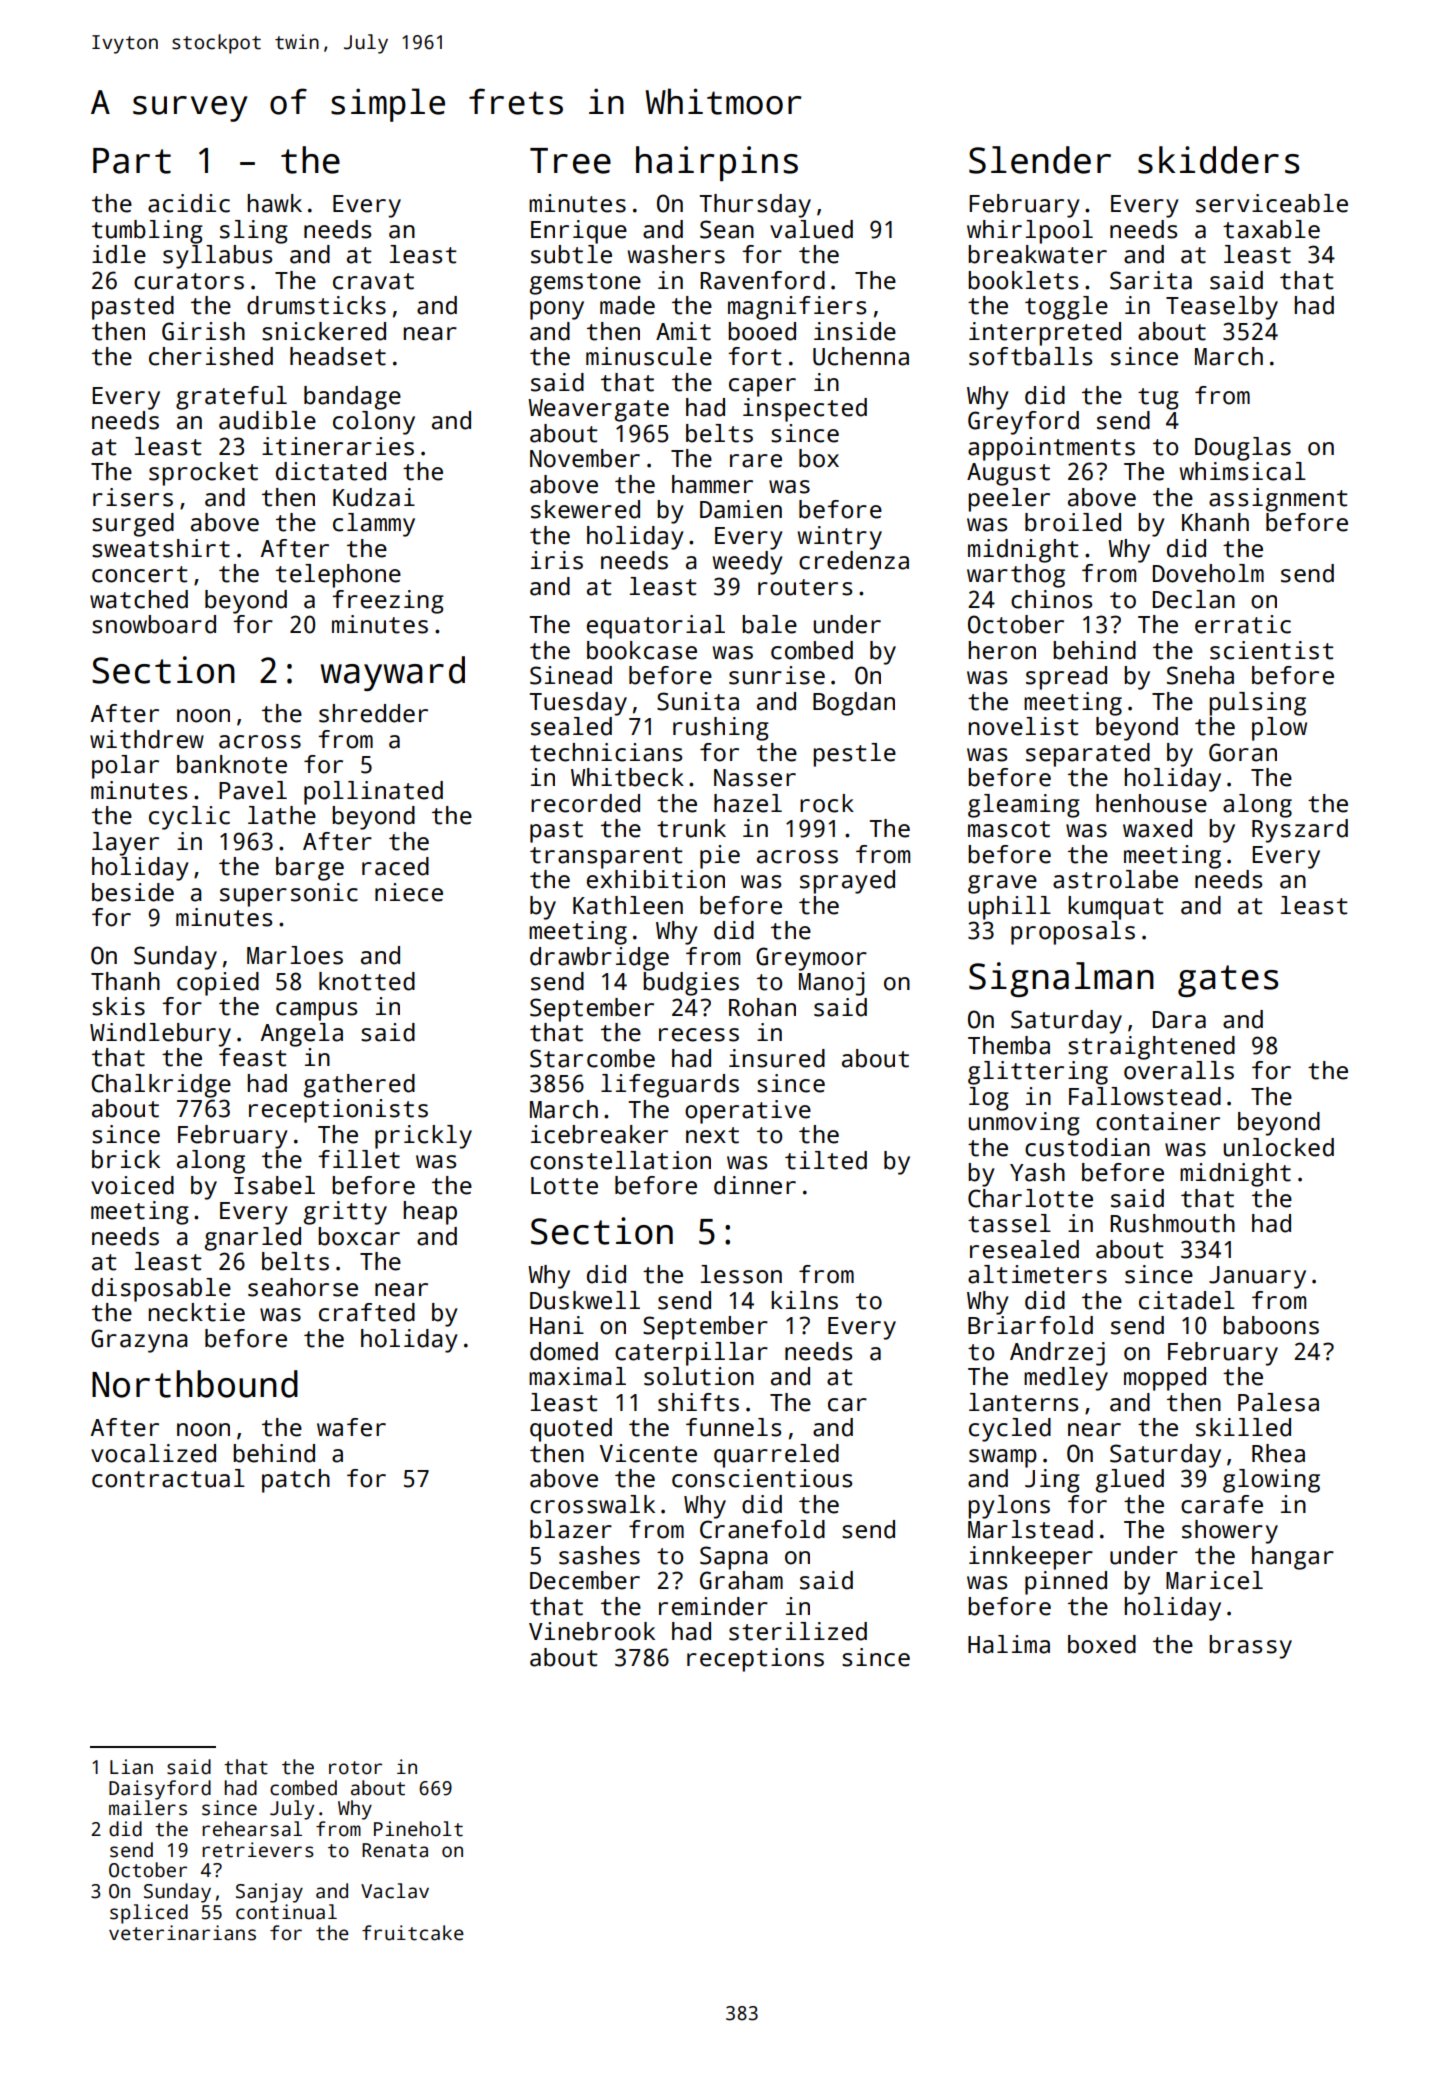 The image size is (1450, 2100). Describe the element at coordinates (847, 882) in the screenshot. I see `sprayed` at that location.
